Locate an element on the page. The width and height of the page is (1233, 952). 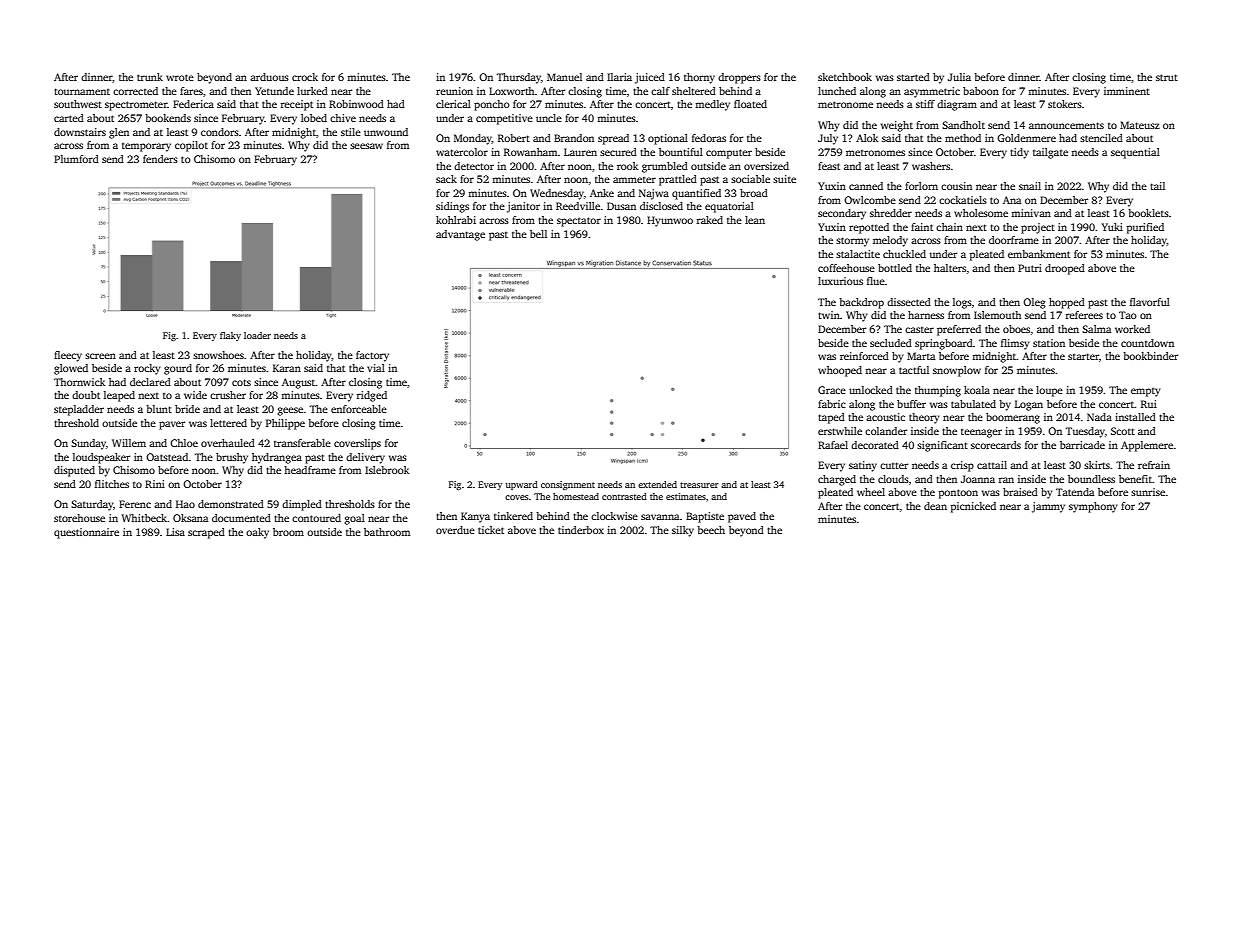
carted is located at coordinates (69, 118).
